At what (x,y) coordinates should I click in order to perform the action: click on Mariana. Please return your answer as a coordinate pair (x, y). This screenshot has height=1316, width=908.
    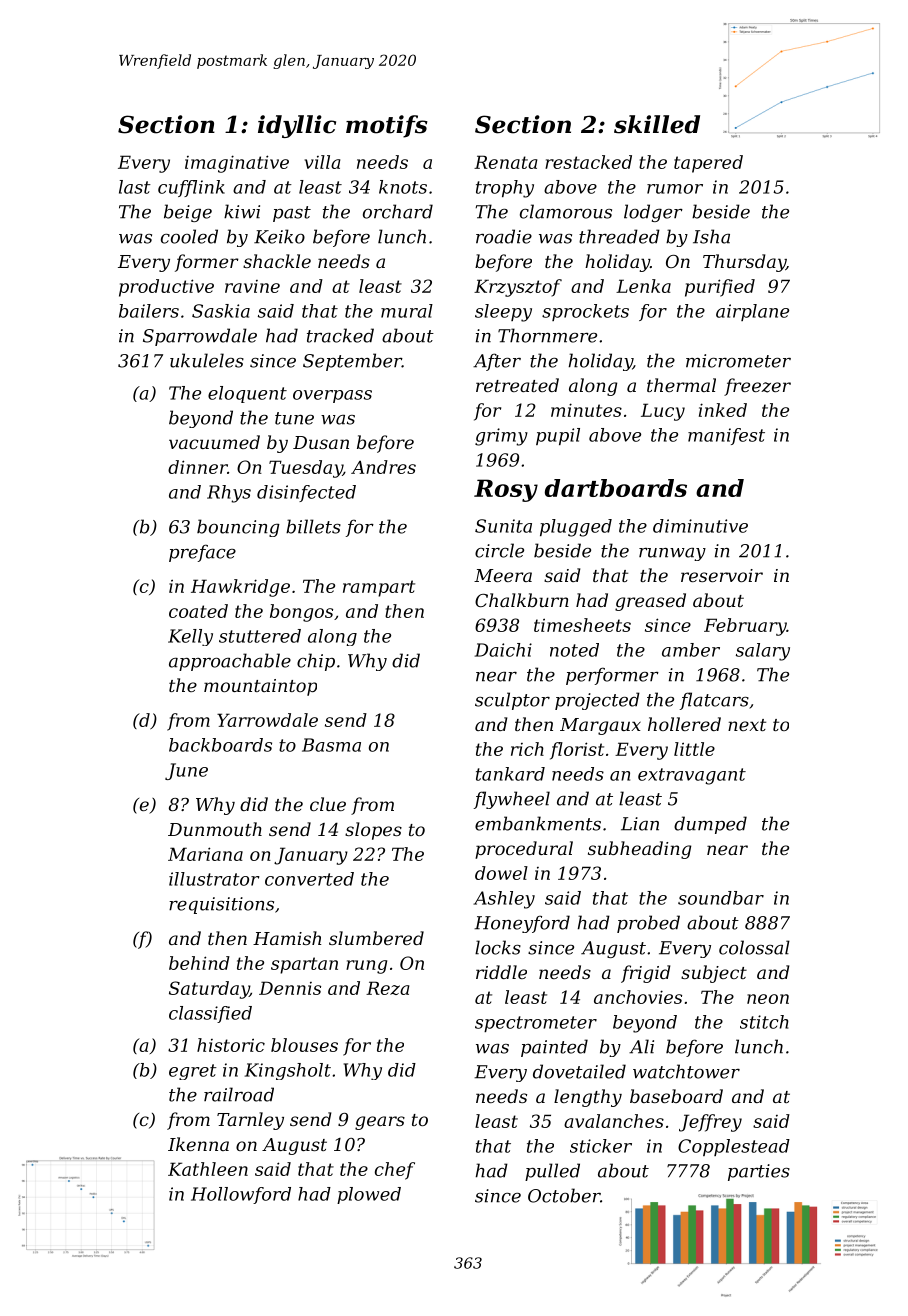
    Looking at the image, I should click on (205, 854).
